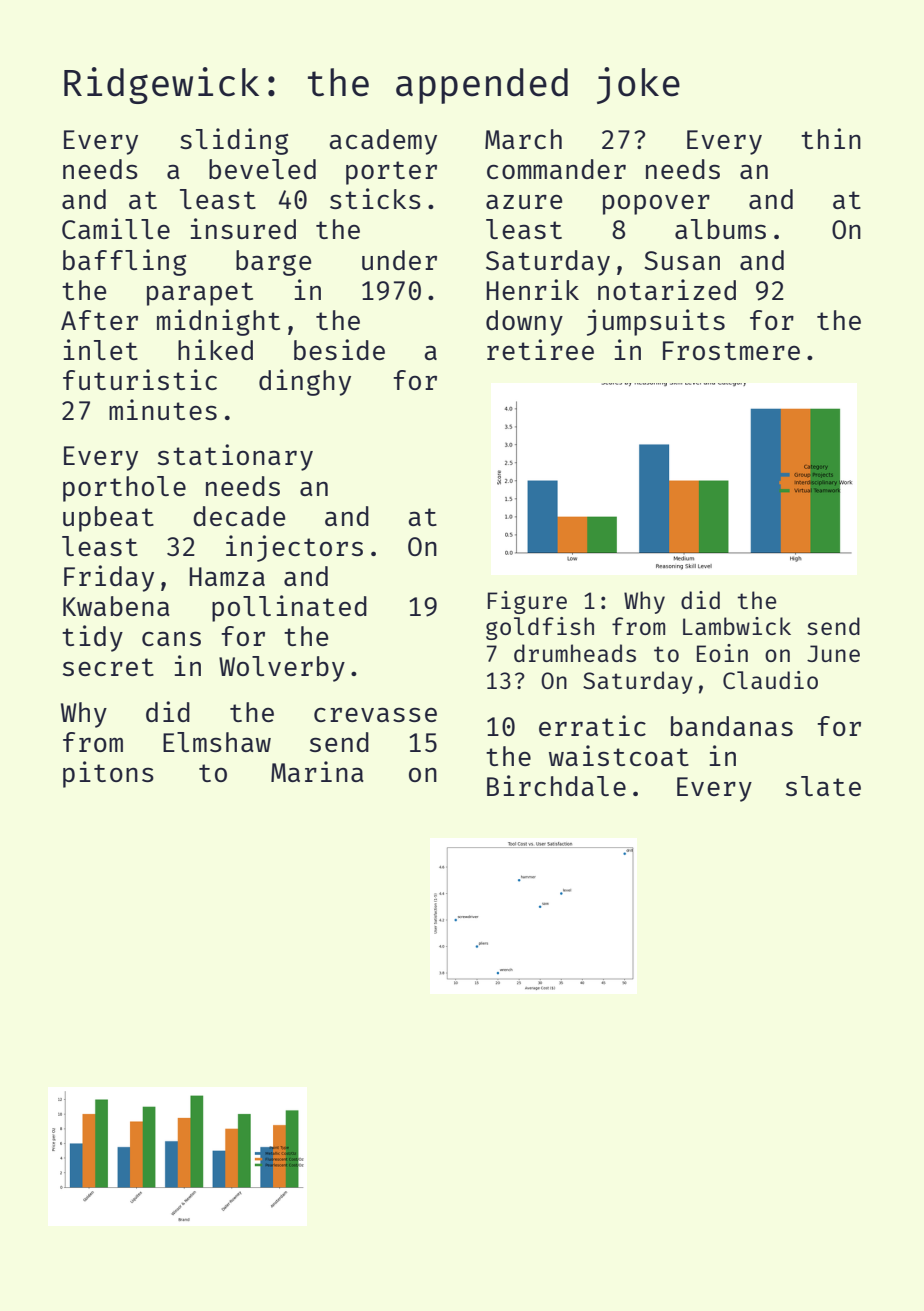 The height and width of the screenshot is (1311, 924). What do you see at coordinates (722, 653) in the screenshot?
I see `Eoin` at bounding box center [722, 653].
